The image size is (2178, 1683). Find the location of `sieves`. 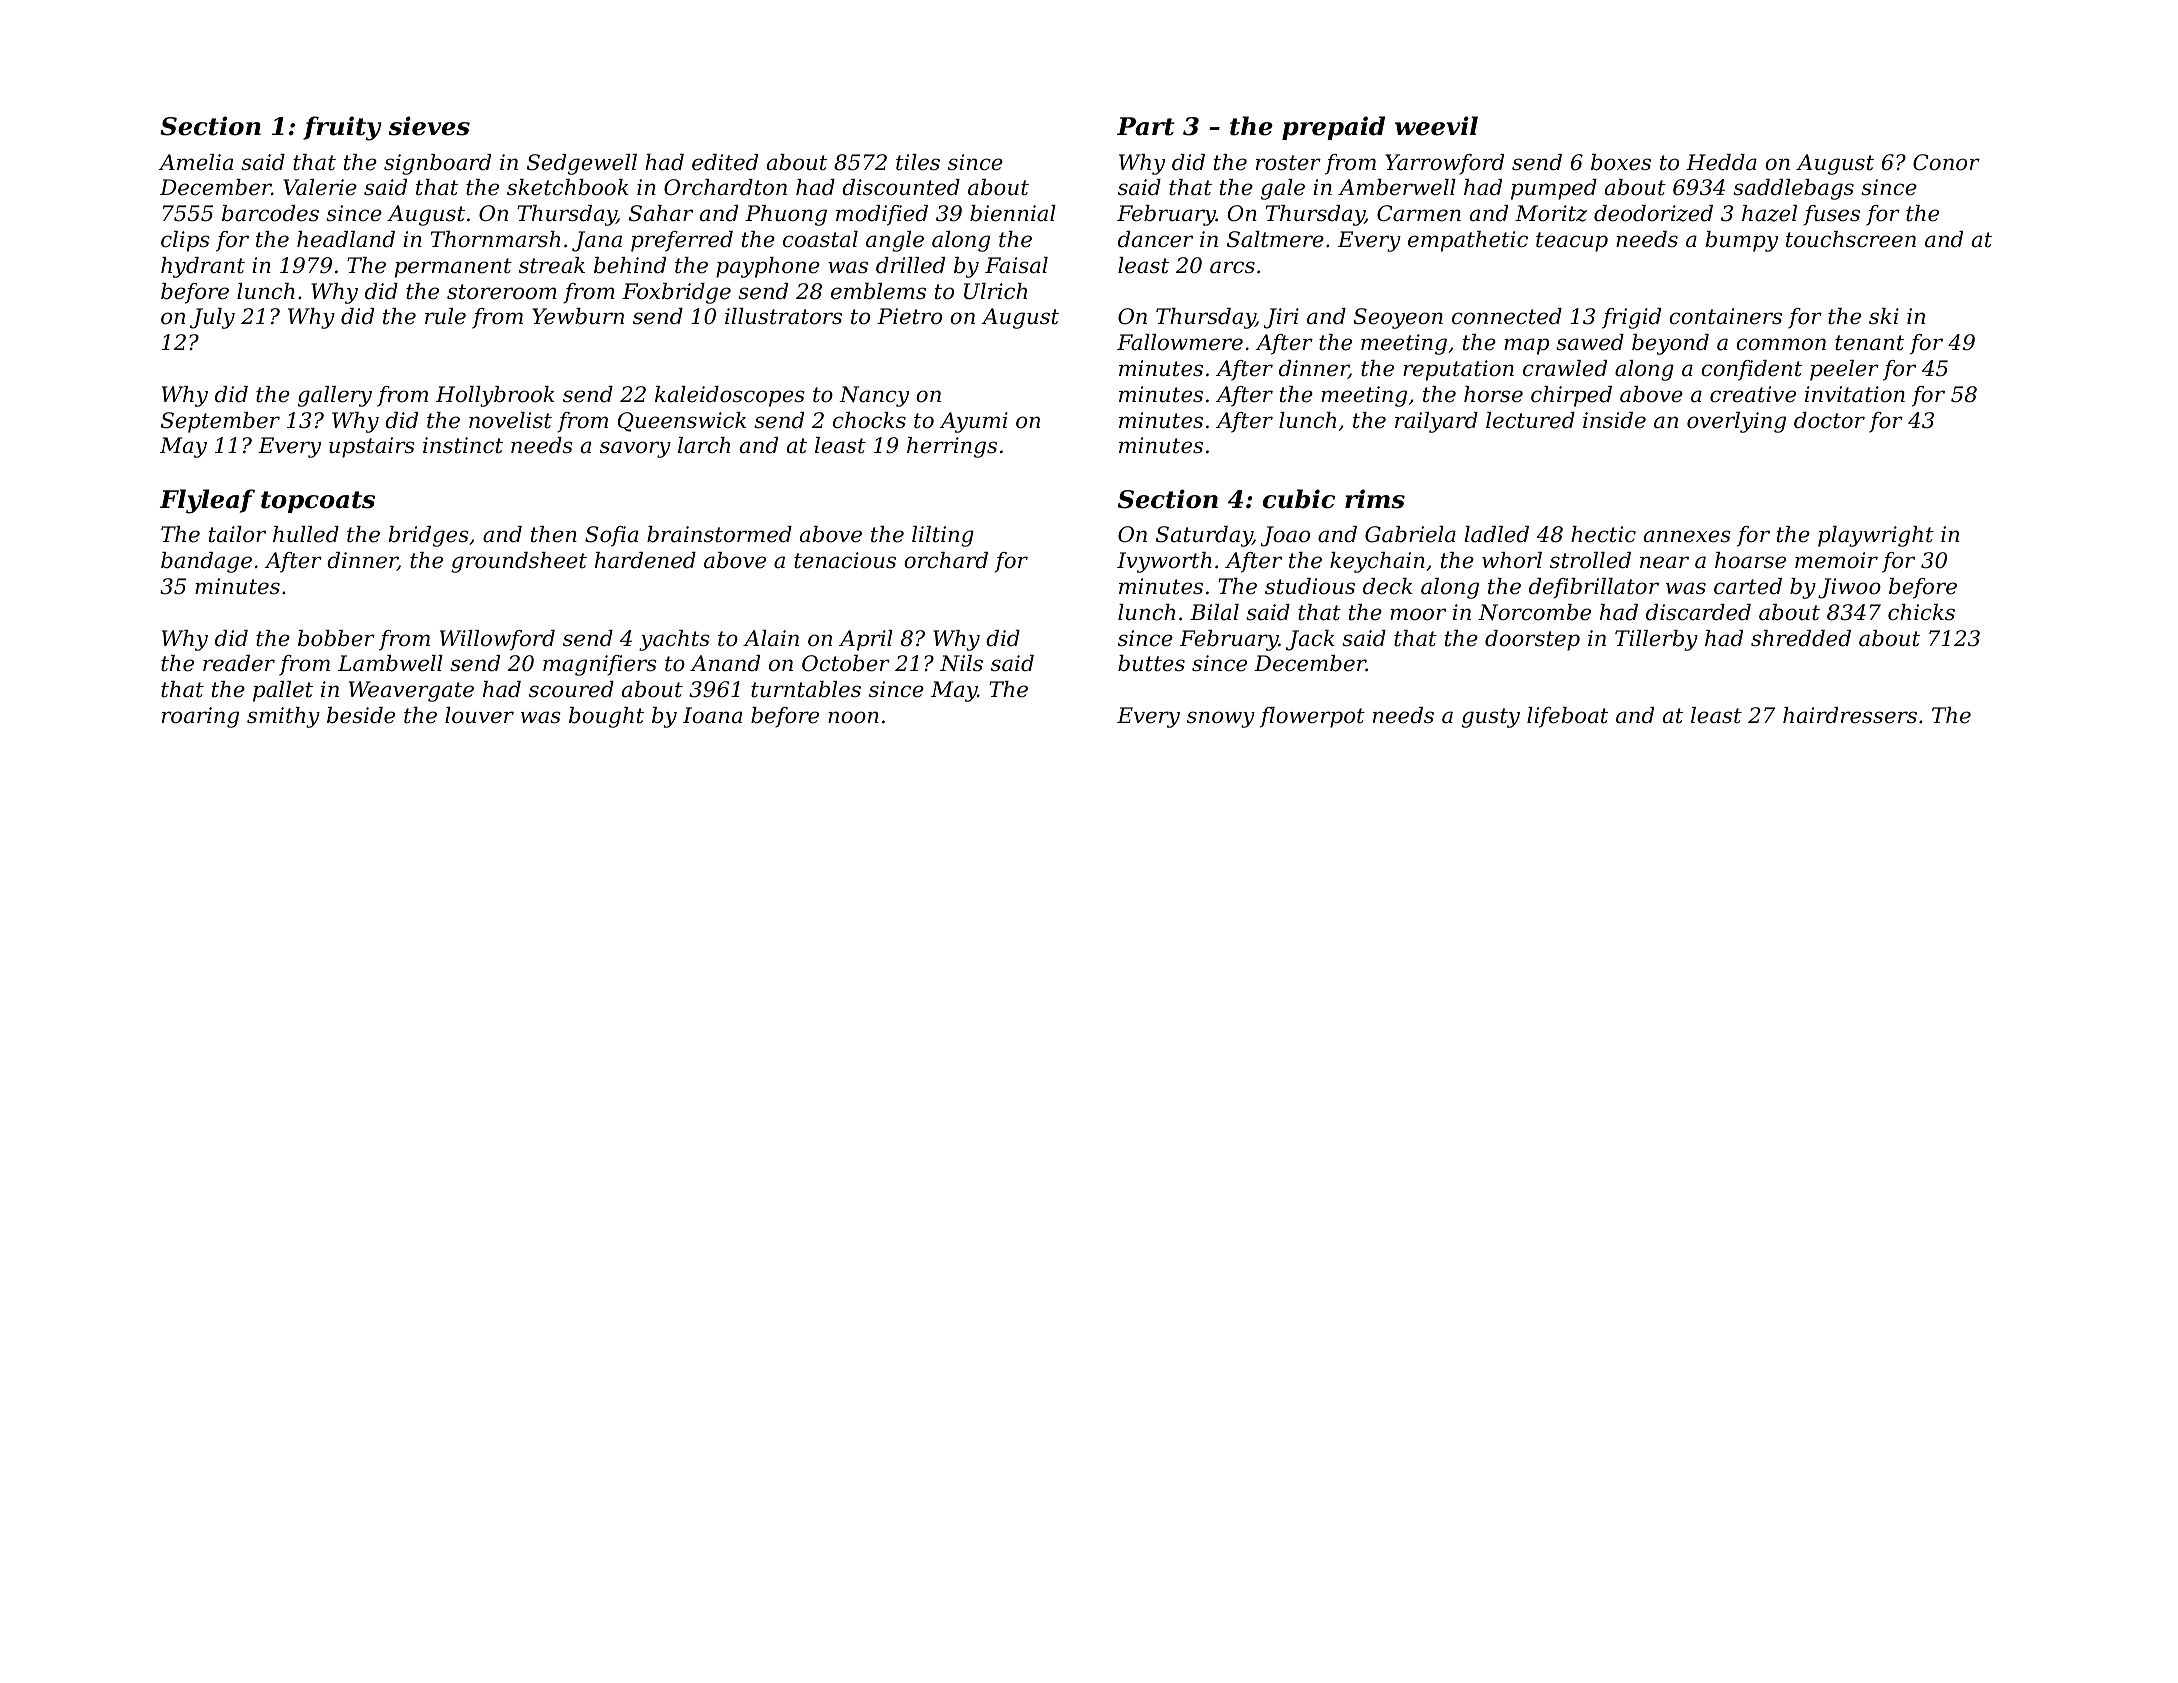

sieves is located at coordinates (429, 126).
